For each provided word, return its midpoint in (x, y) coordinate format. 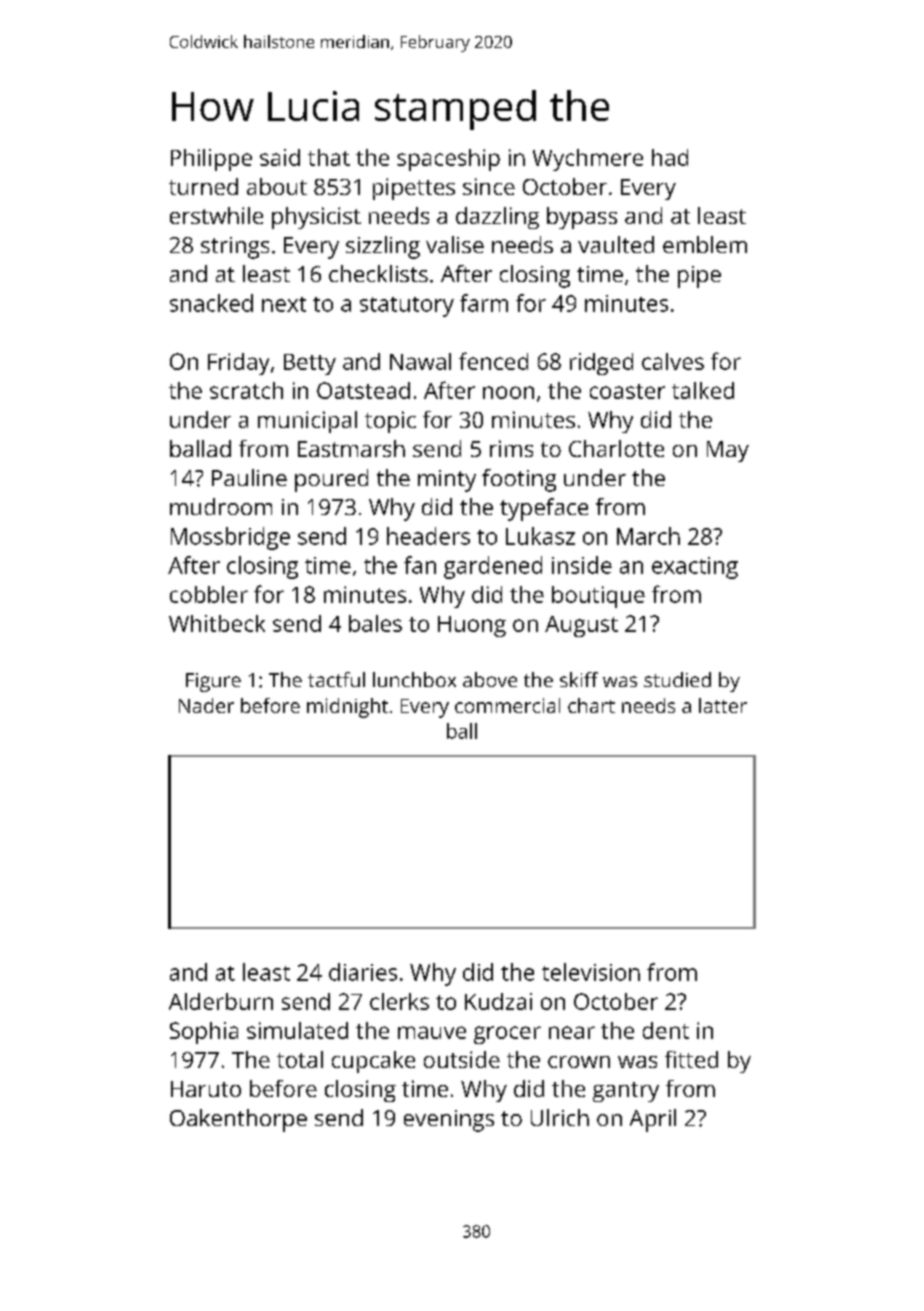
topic (390, 422)
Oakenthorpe (238, 1120)
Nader (206, 705)
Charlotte (616, 448)
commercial (507, 705)
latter (723, 705)
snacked (211, 303)
